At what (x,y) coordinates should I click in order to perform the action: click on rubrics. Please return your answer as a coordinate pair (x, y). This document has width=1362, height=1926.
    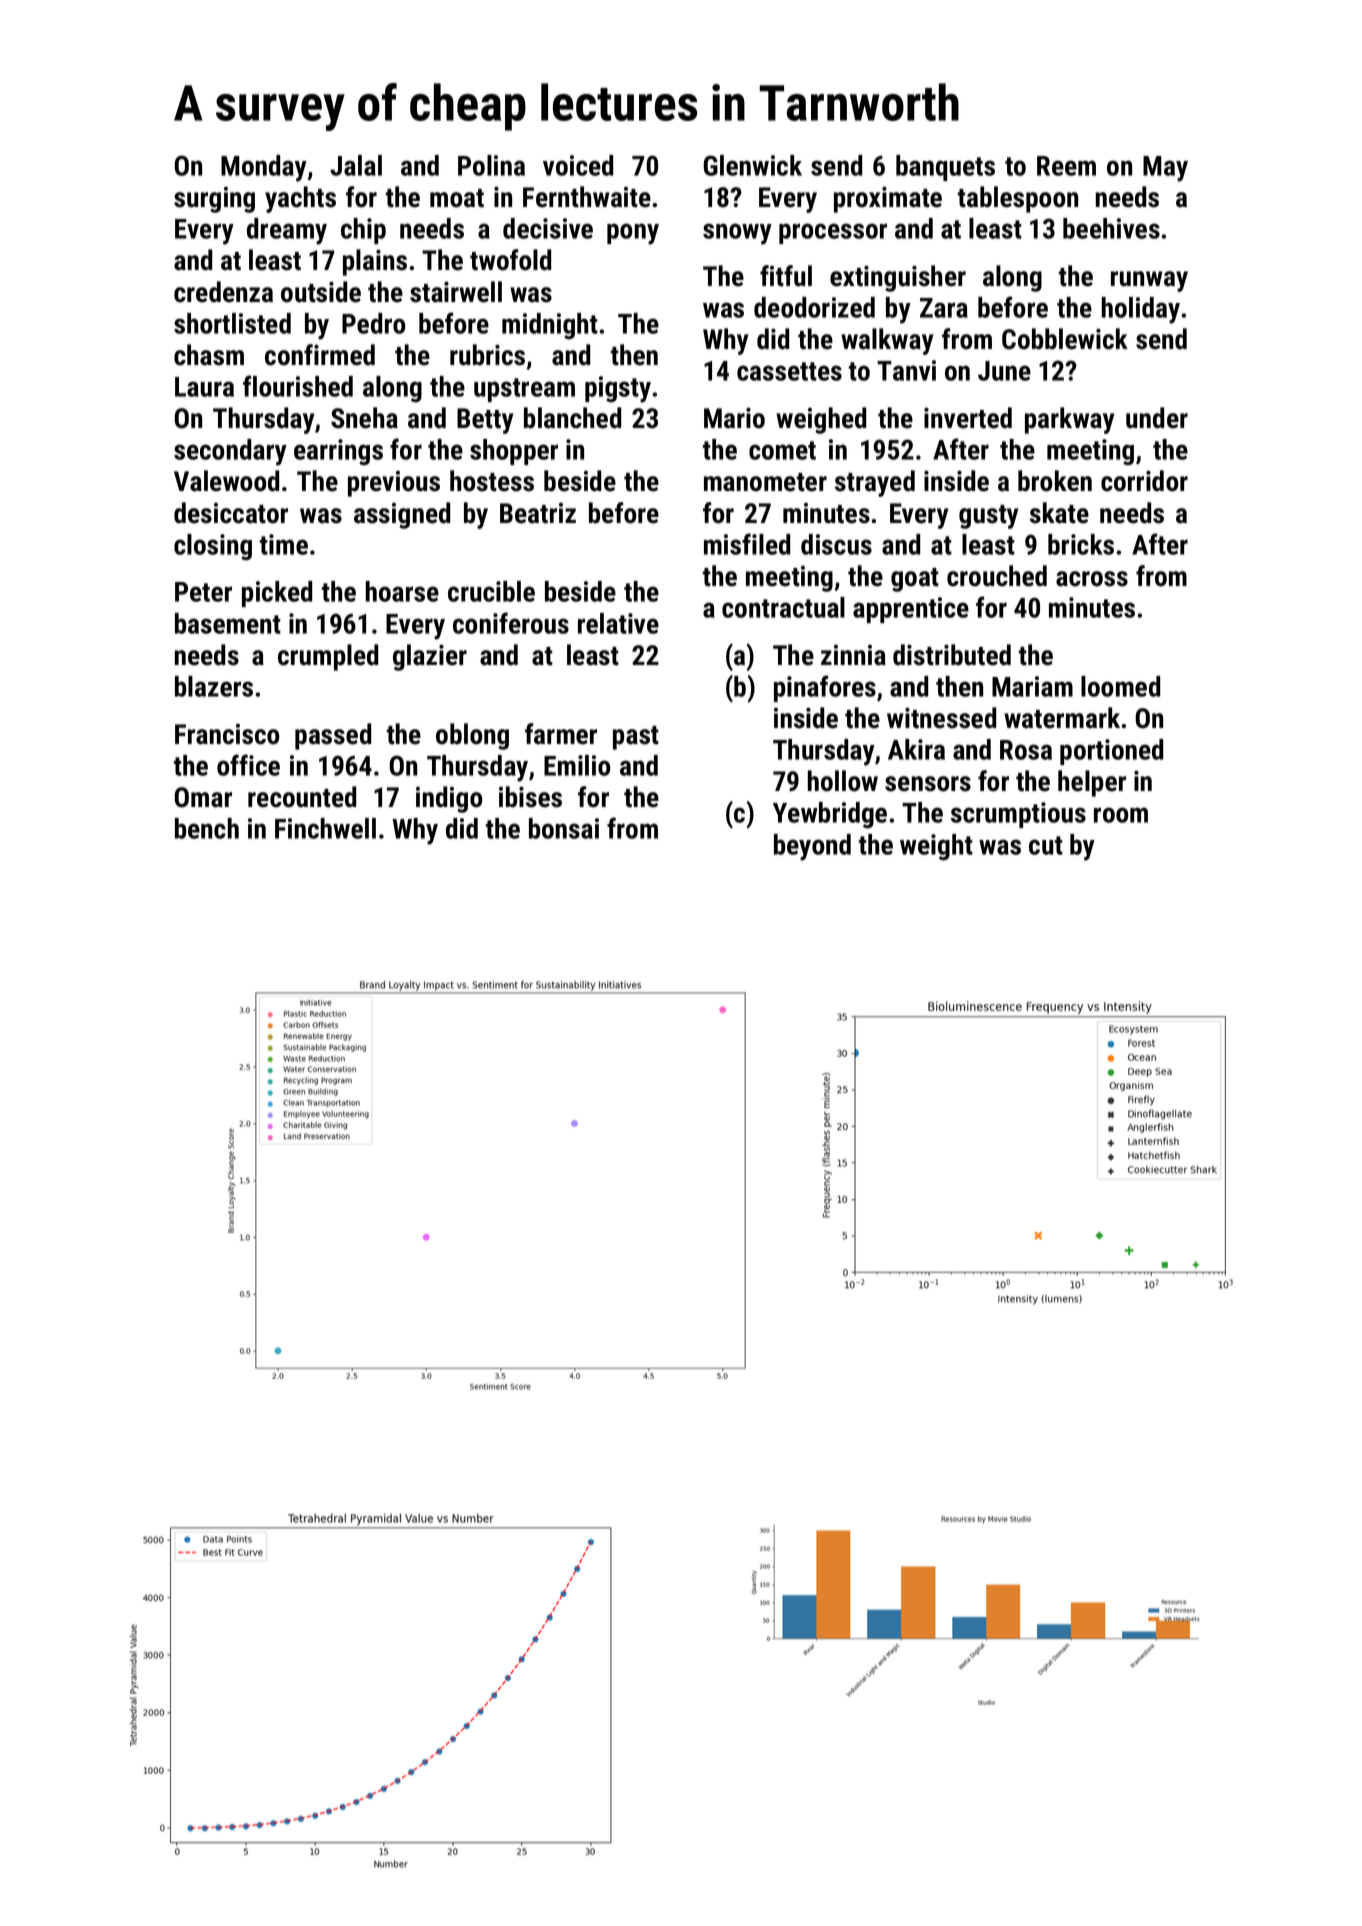
    Looking at the image, I should click on (487, 355).
